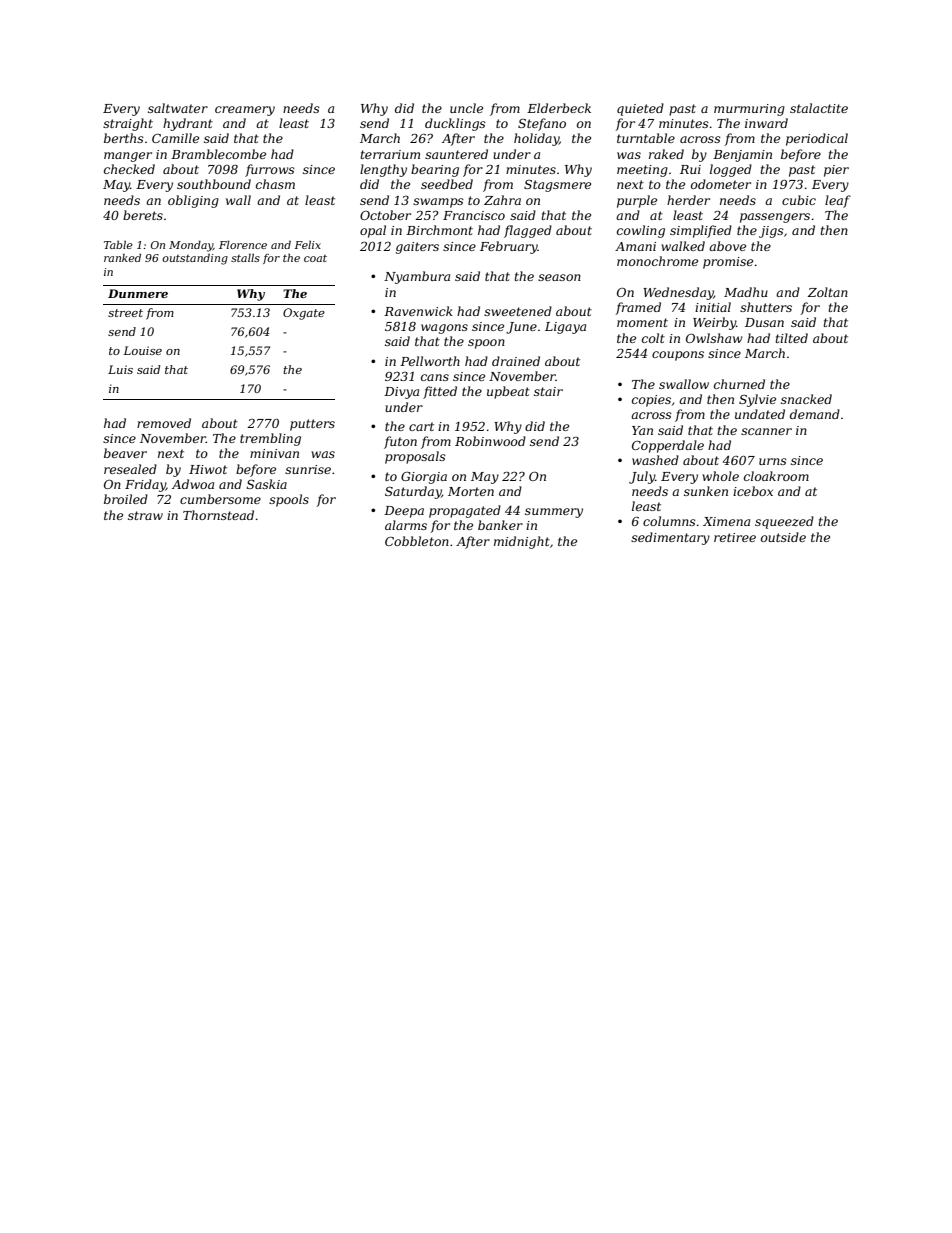 Image resolution: width=952 pixels, height=1233 pixels. I want to click on periodical, so click(817, 139).
